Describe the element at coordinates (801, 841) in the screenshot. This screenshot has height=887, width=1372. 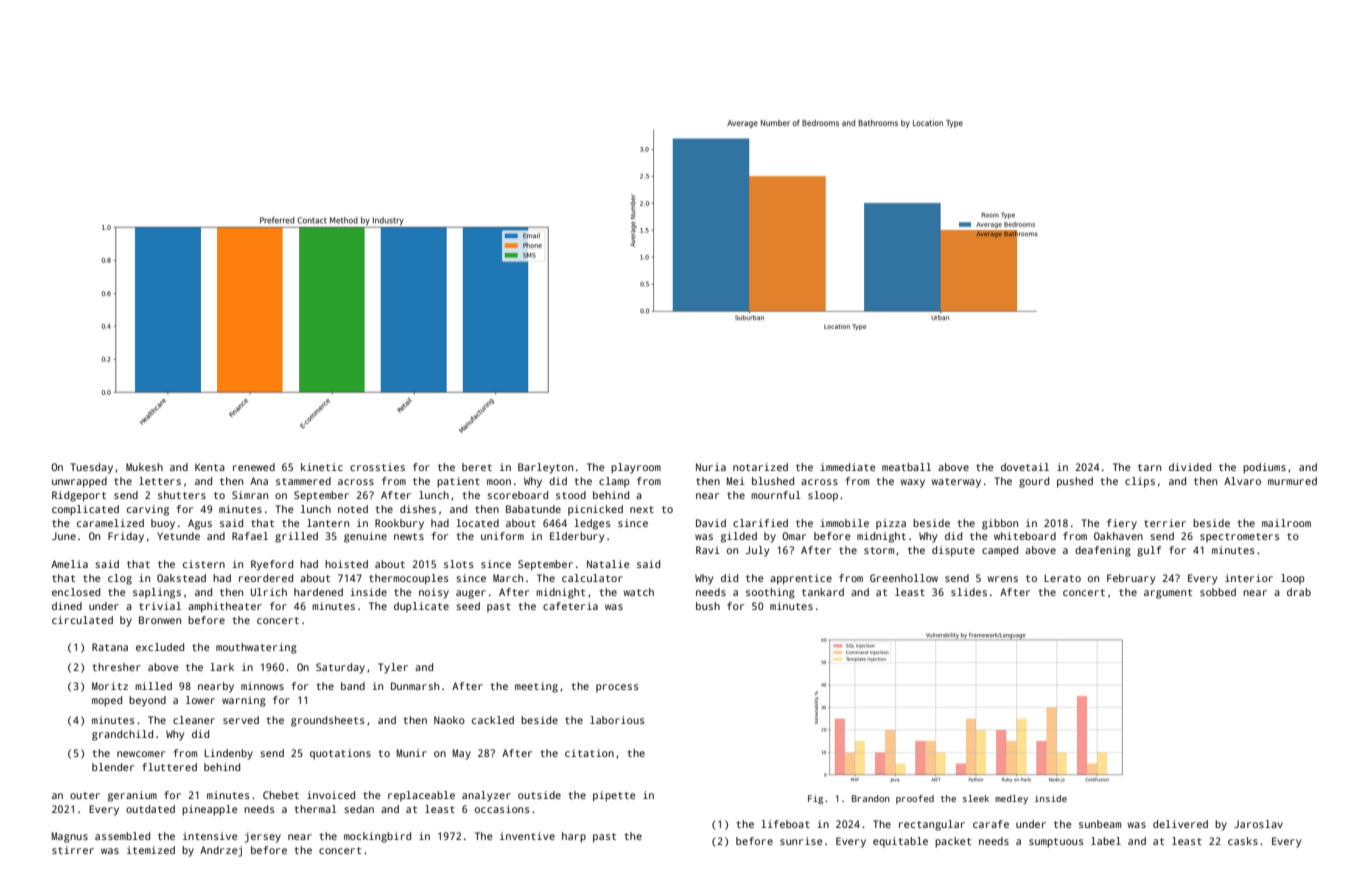
I see `sunrise` at that location.
